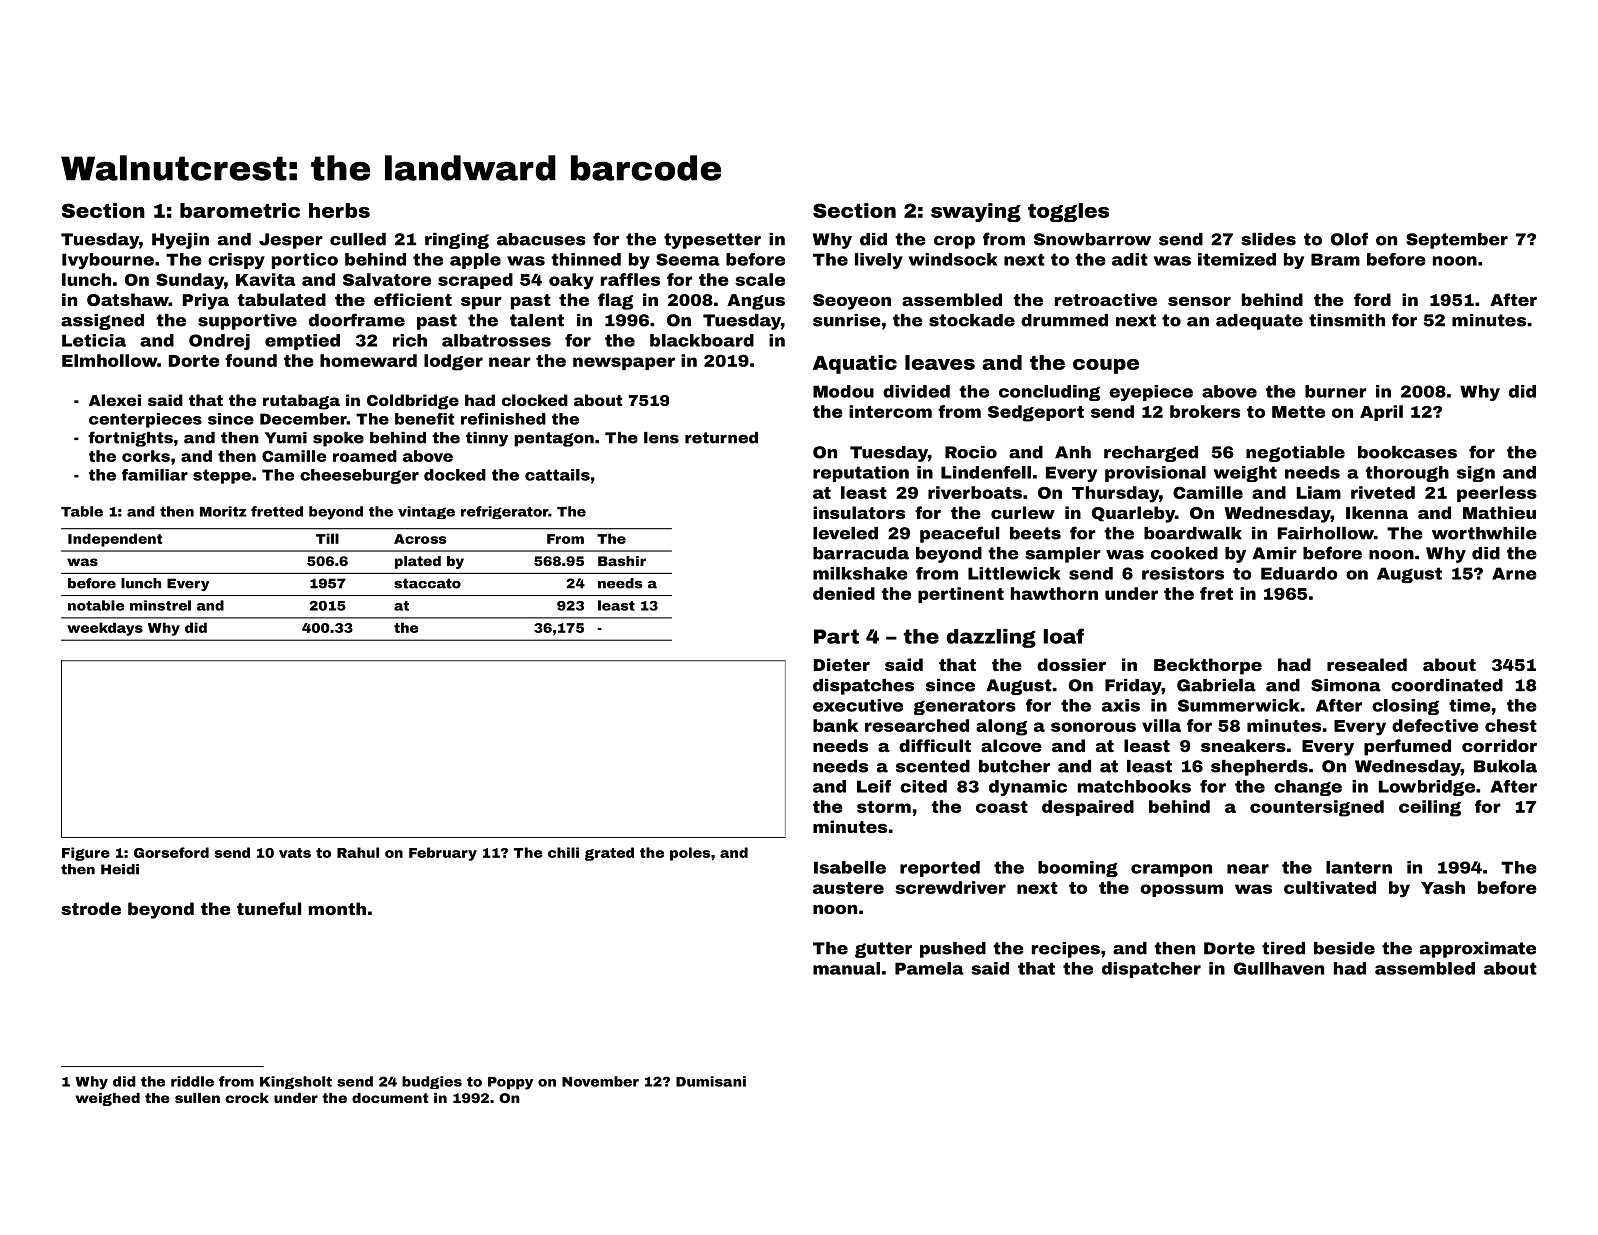 The height and width of the screenshot is (1235, 1598). What do you see at coordinates (976, 212) in the screenshot?
I see `swaying` at bounding box center [976, 212].
